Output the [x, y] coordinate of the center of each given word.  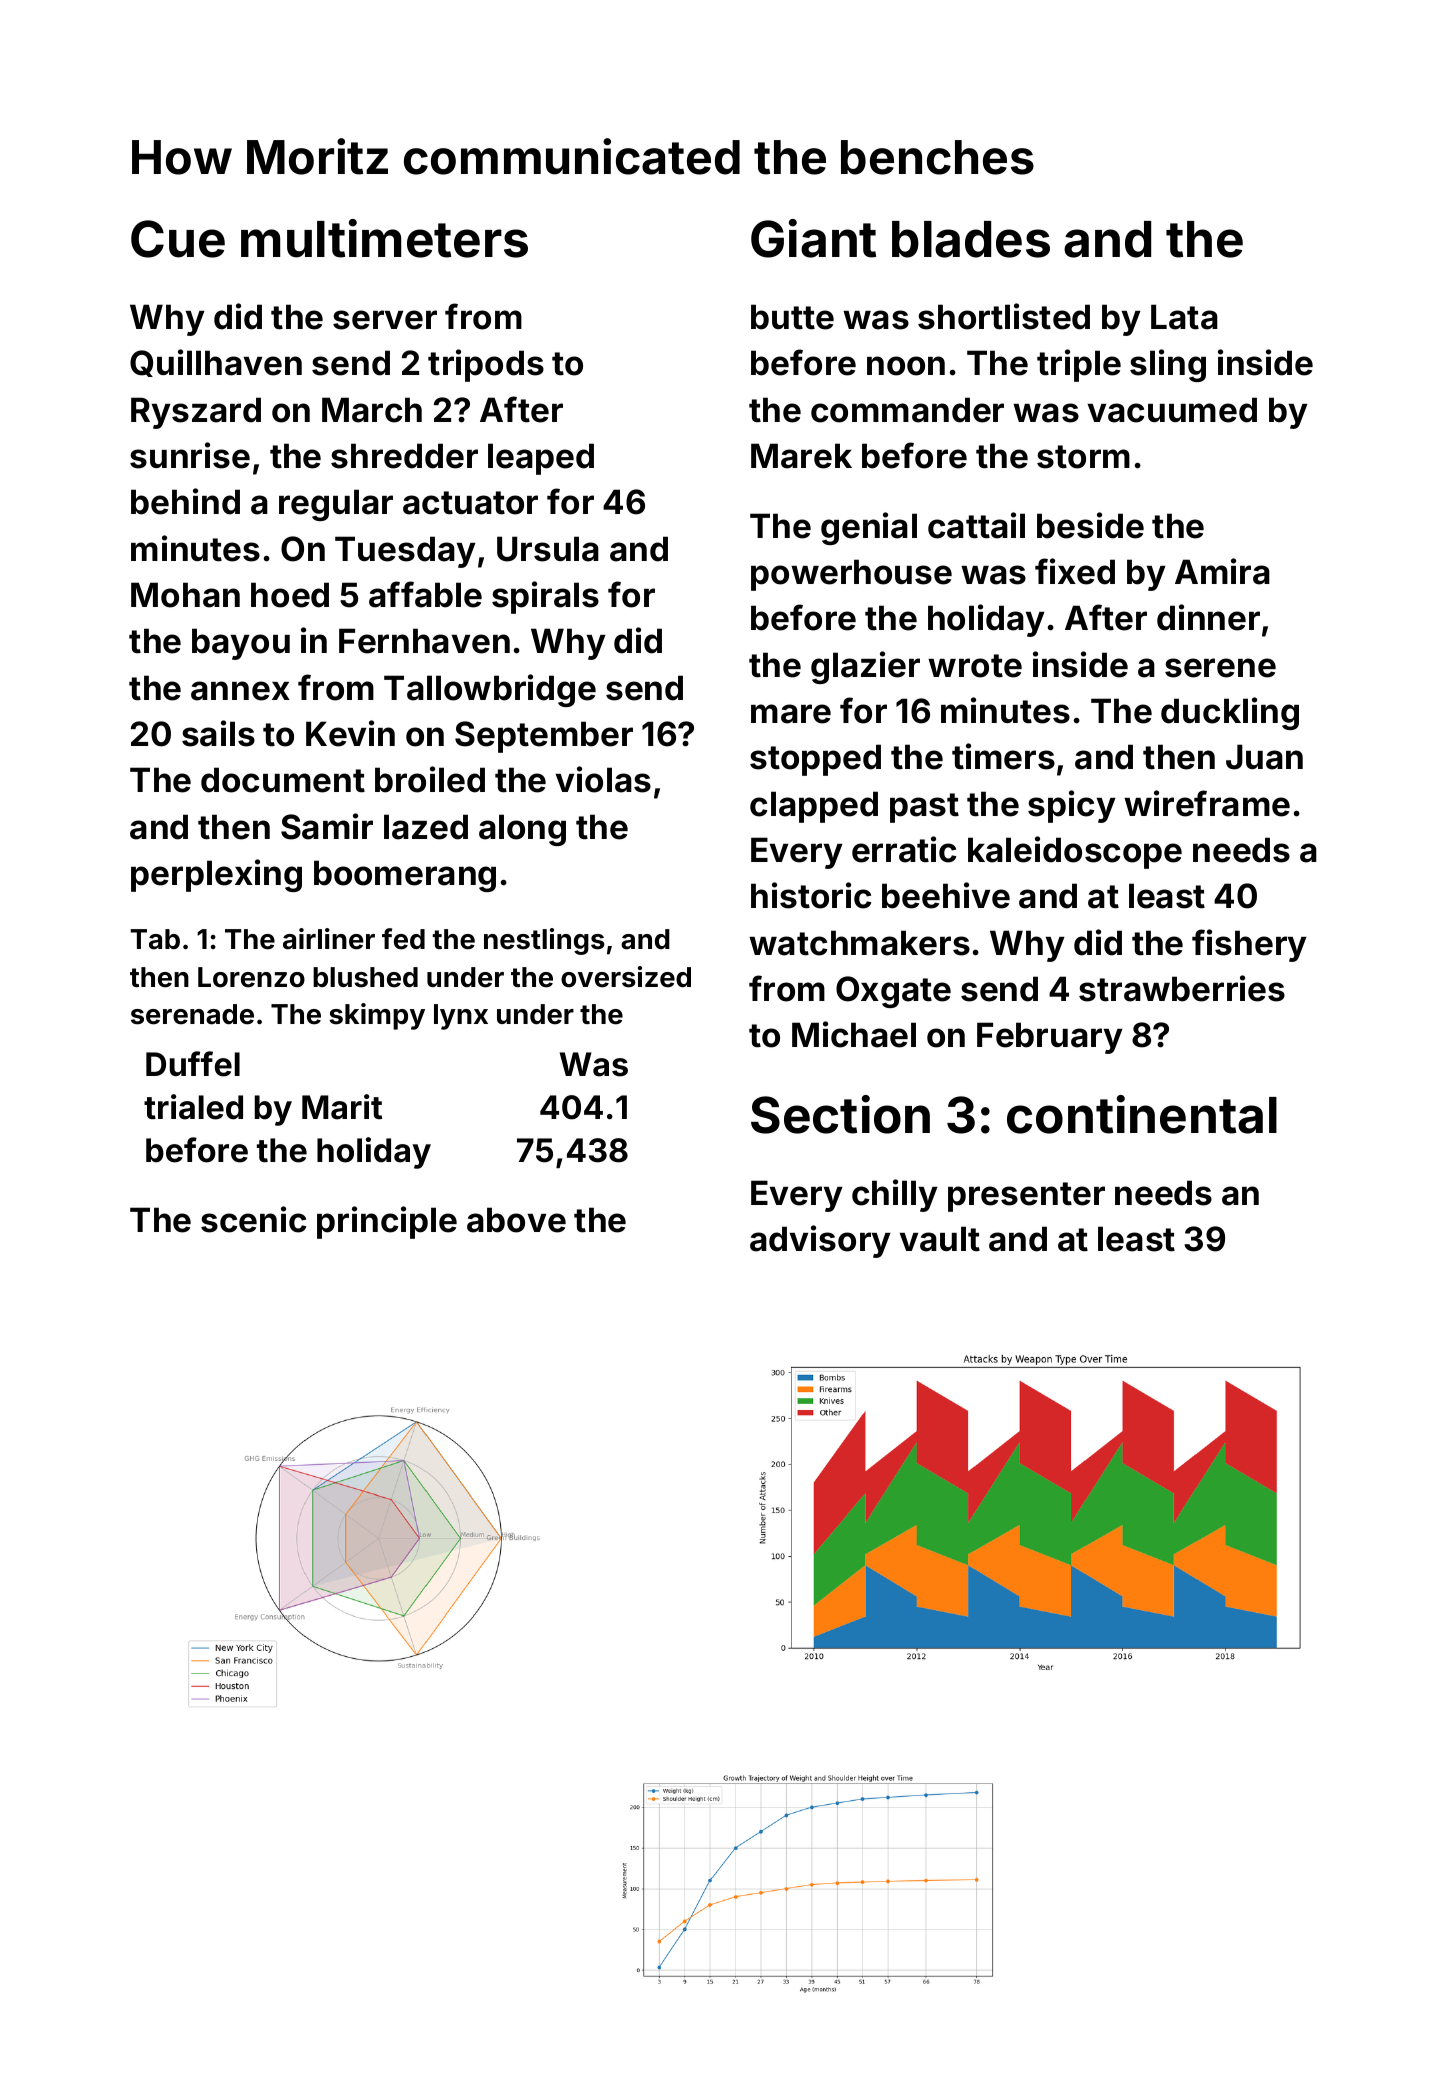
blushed [365, 977]
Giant [813, 238]
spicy [1072, 806]
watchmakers [859, 943]
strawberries [1182, 988]
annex [240, 691]
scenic [253, 1219]
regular [336, 505]
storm [1083, 457]
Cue [178, 239]
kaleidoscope [1075, 852]
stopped [815, 760]
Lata [1184, 317]
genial [869, 528]
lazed [426, 827]
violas [603, 779]
